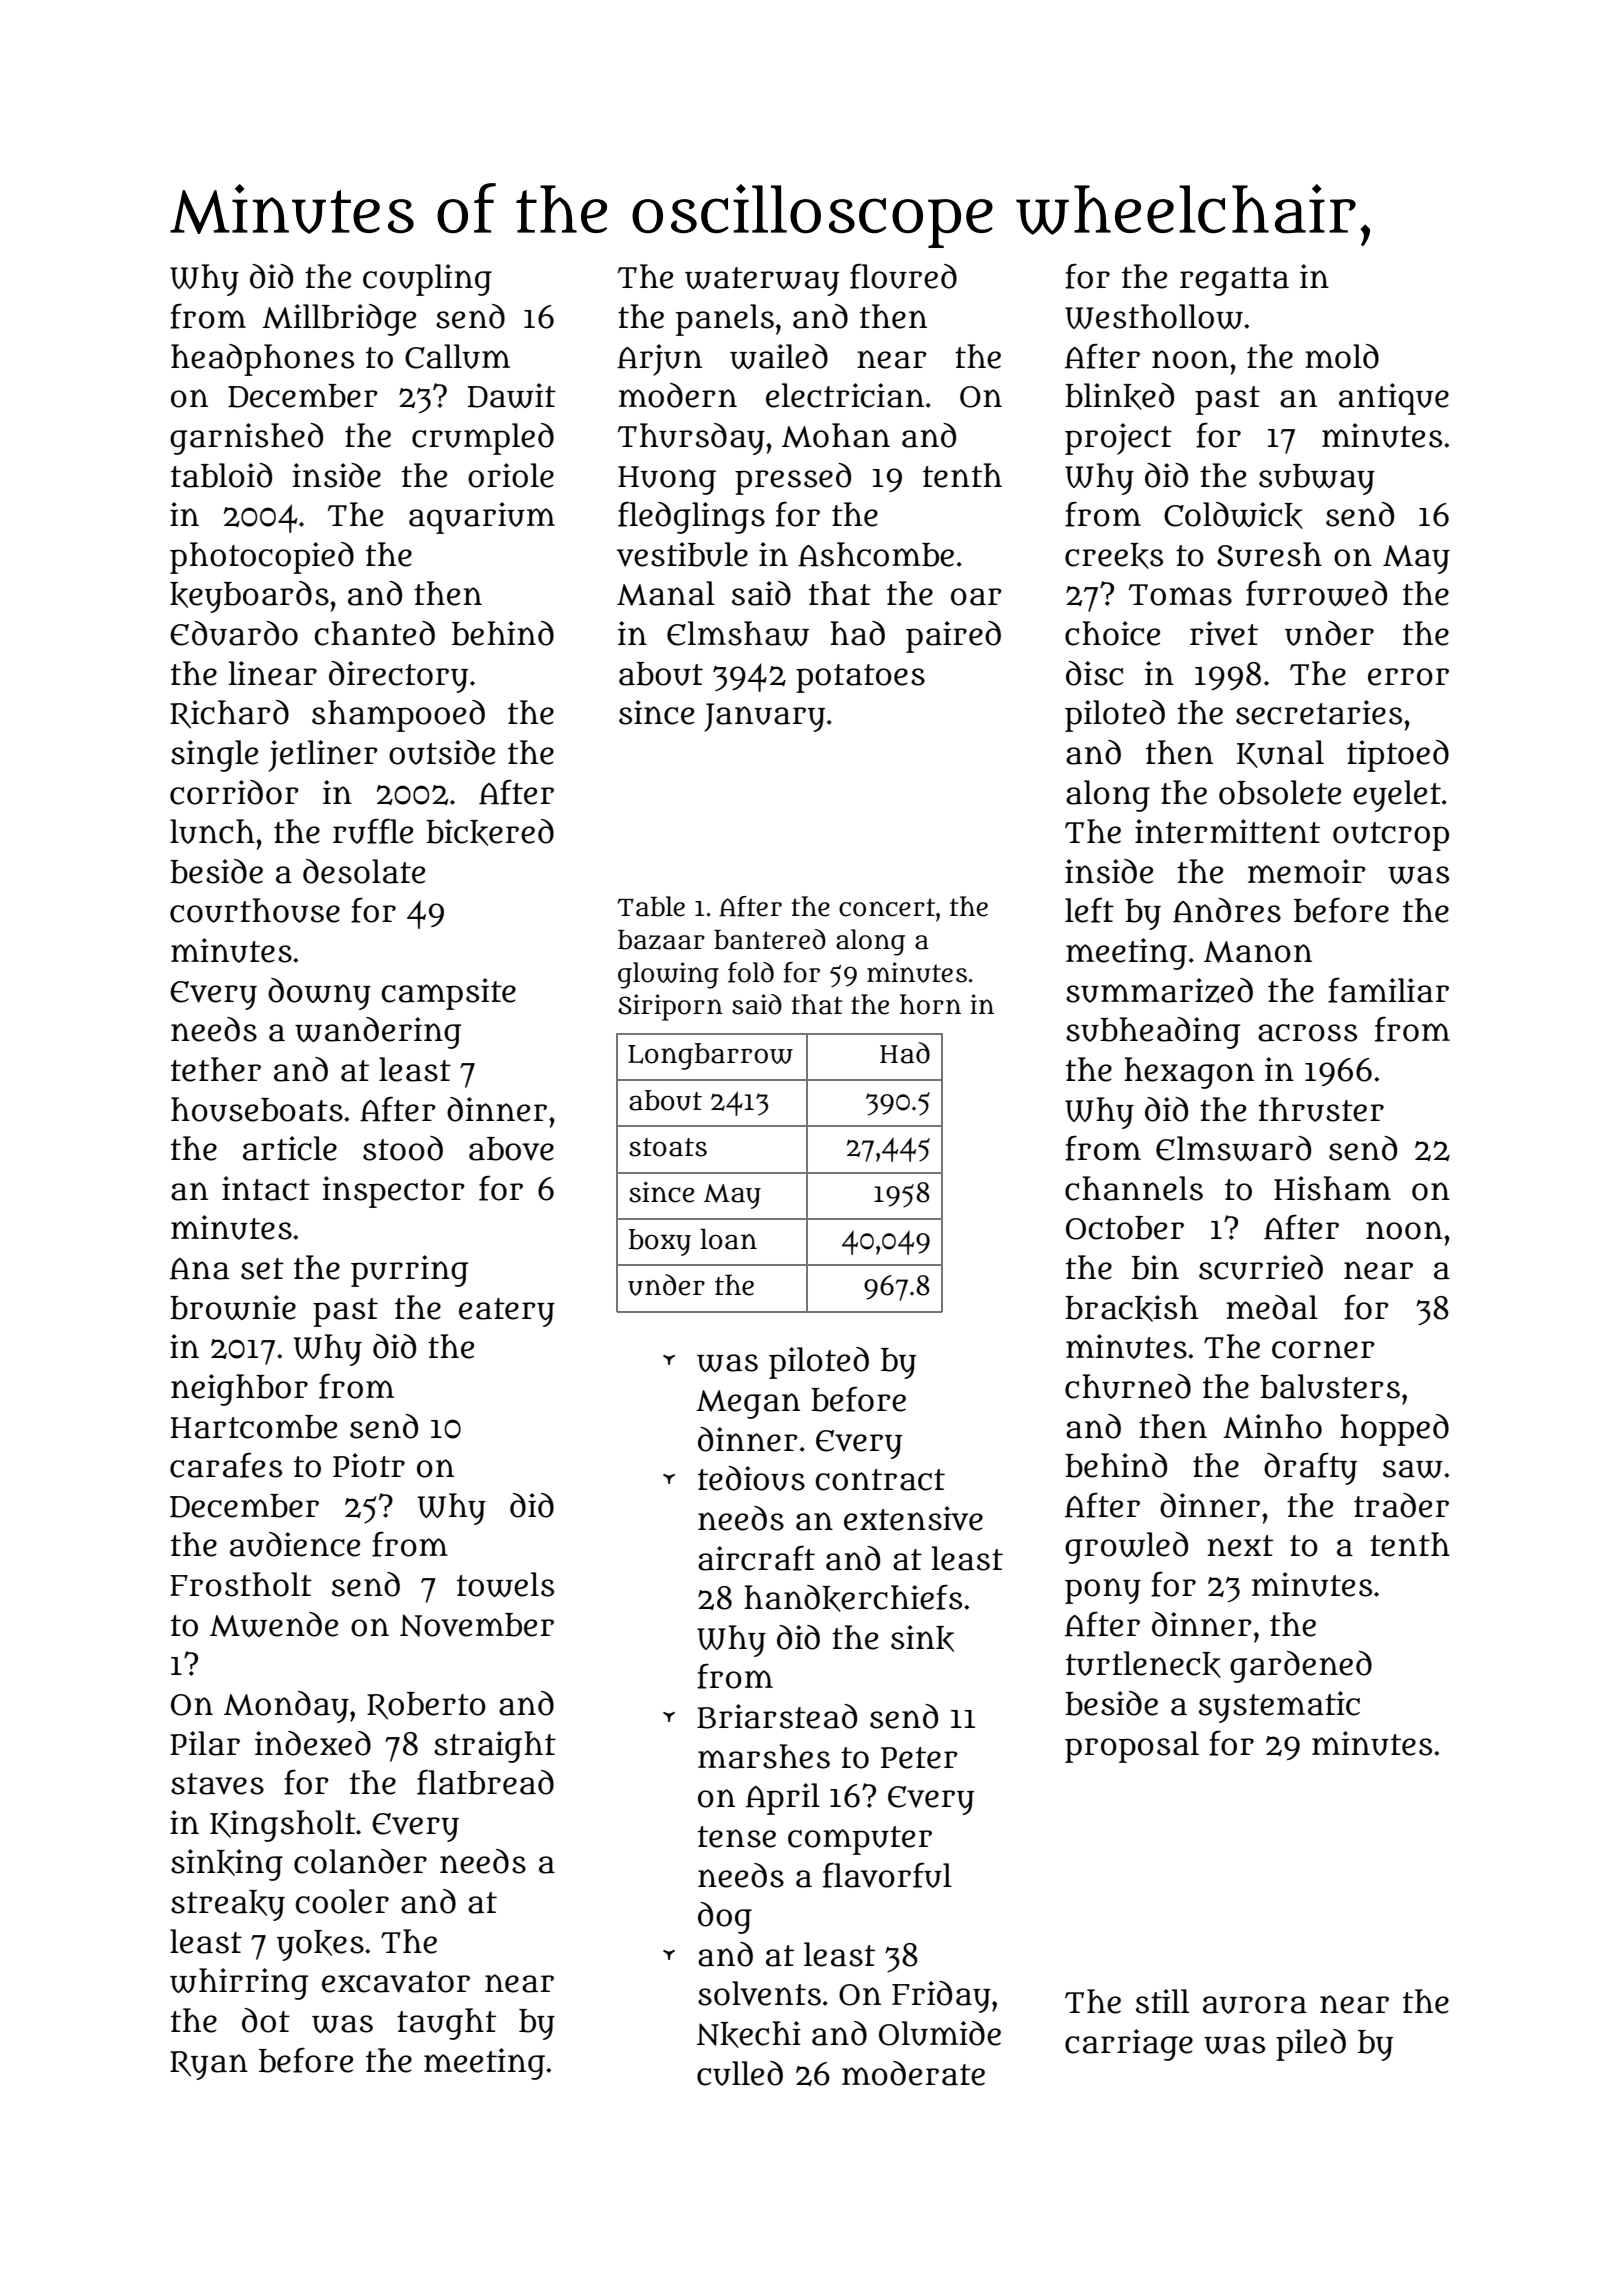  Describe the element at coordinates (1234, 281) in the page. I see `regatta` at that location.
